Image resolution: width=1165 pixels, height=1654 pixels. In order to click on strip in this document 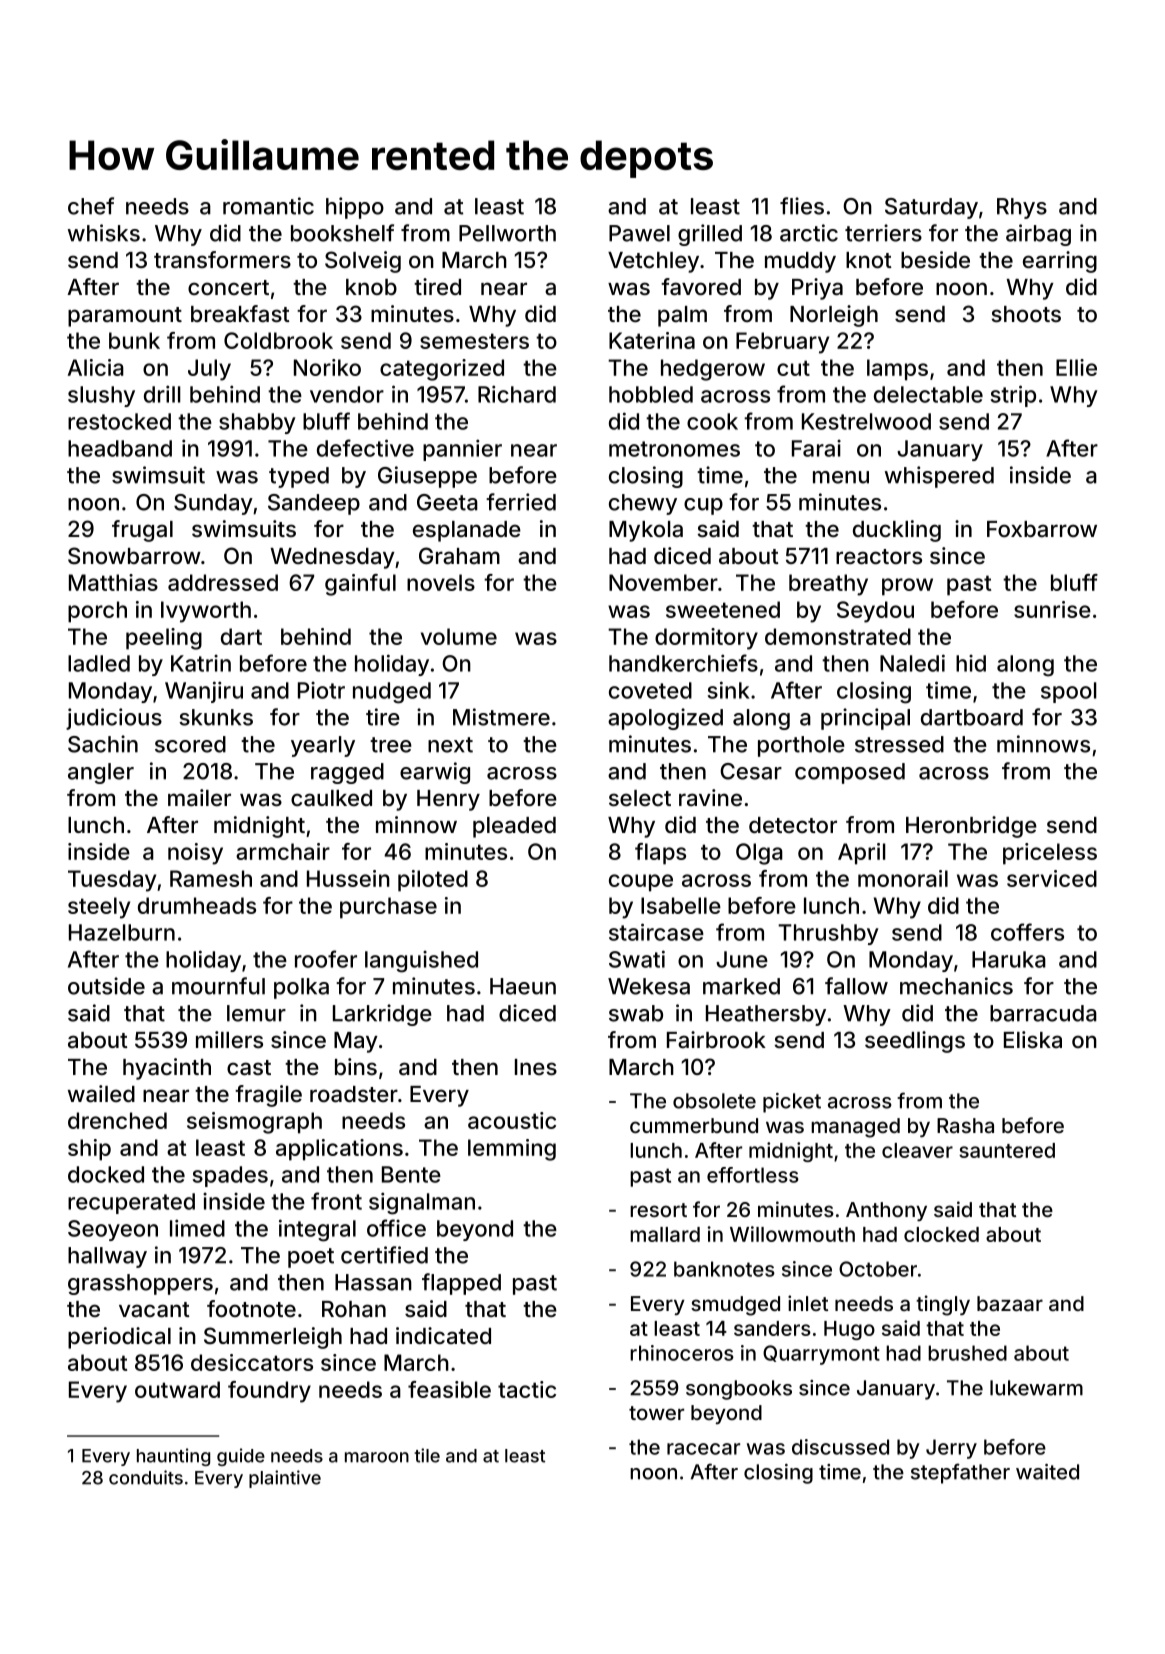, I will do `click(1013, 396)`.
